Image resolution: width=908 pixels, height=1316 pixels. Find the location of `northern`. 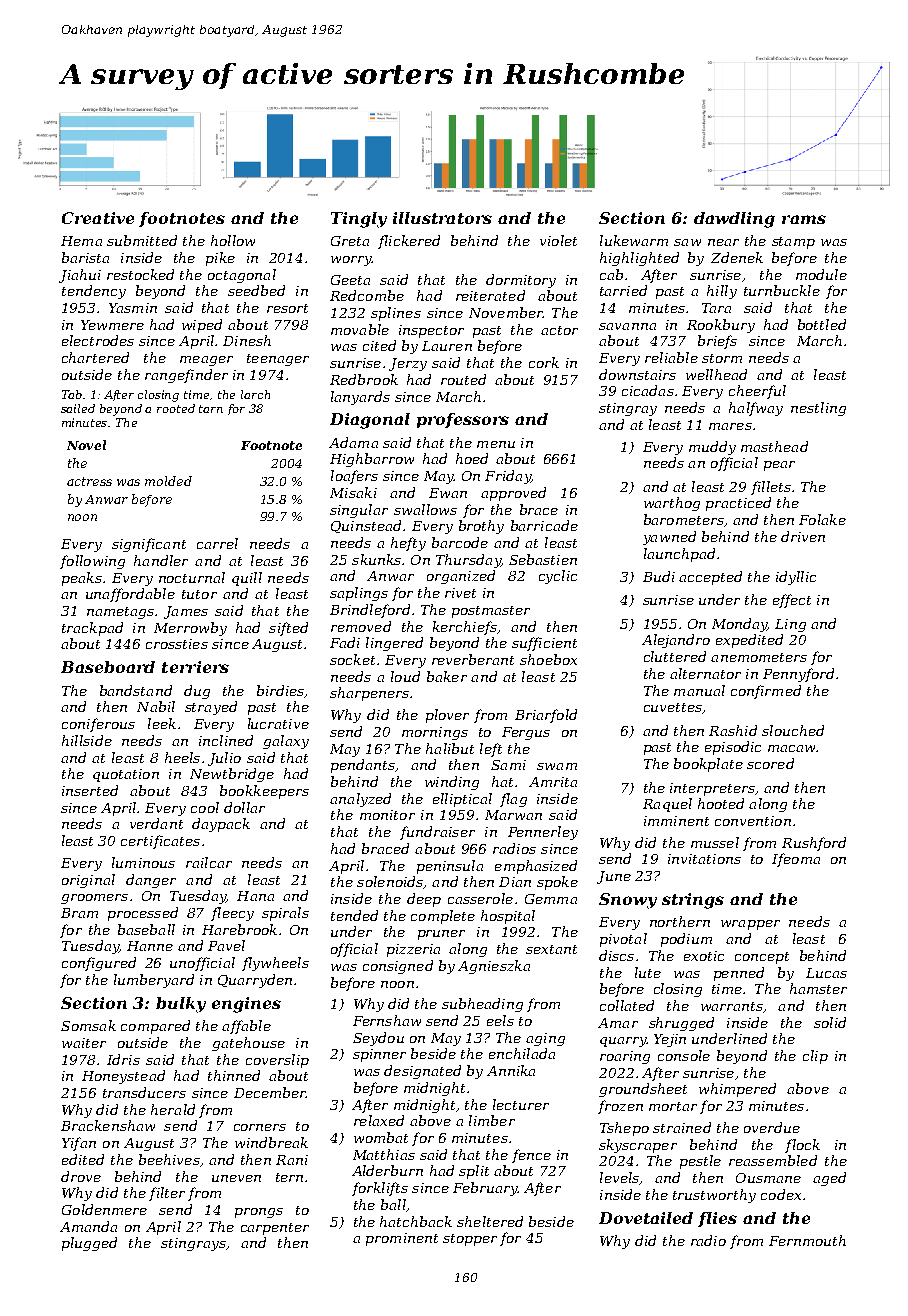

northern is located at coordinates (680, 921).
